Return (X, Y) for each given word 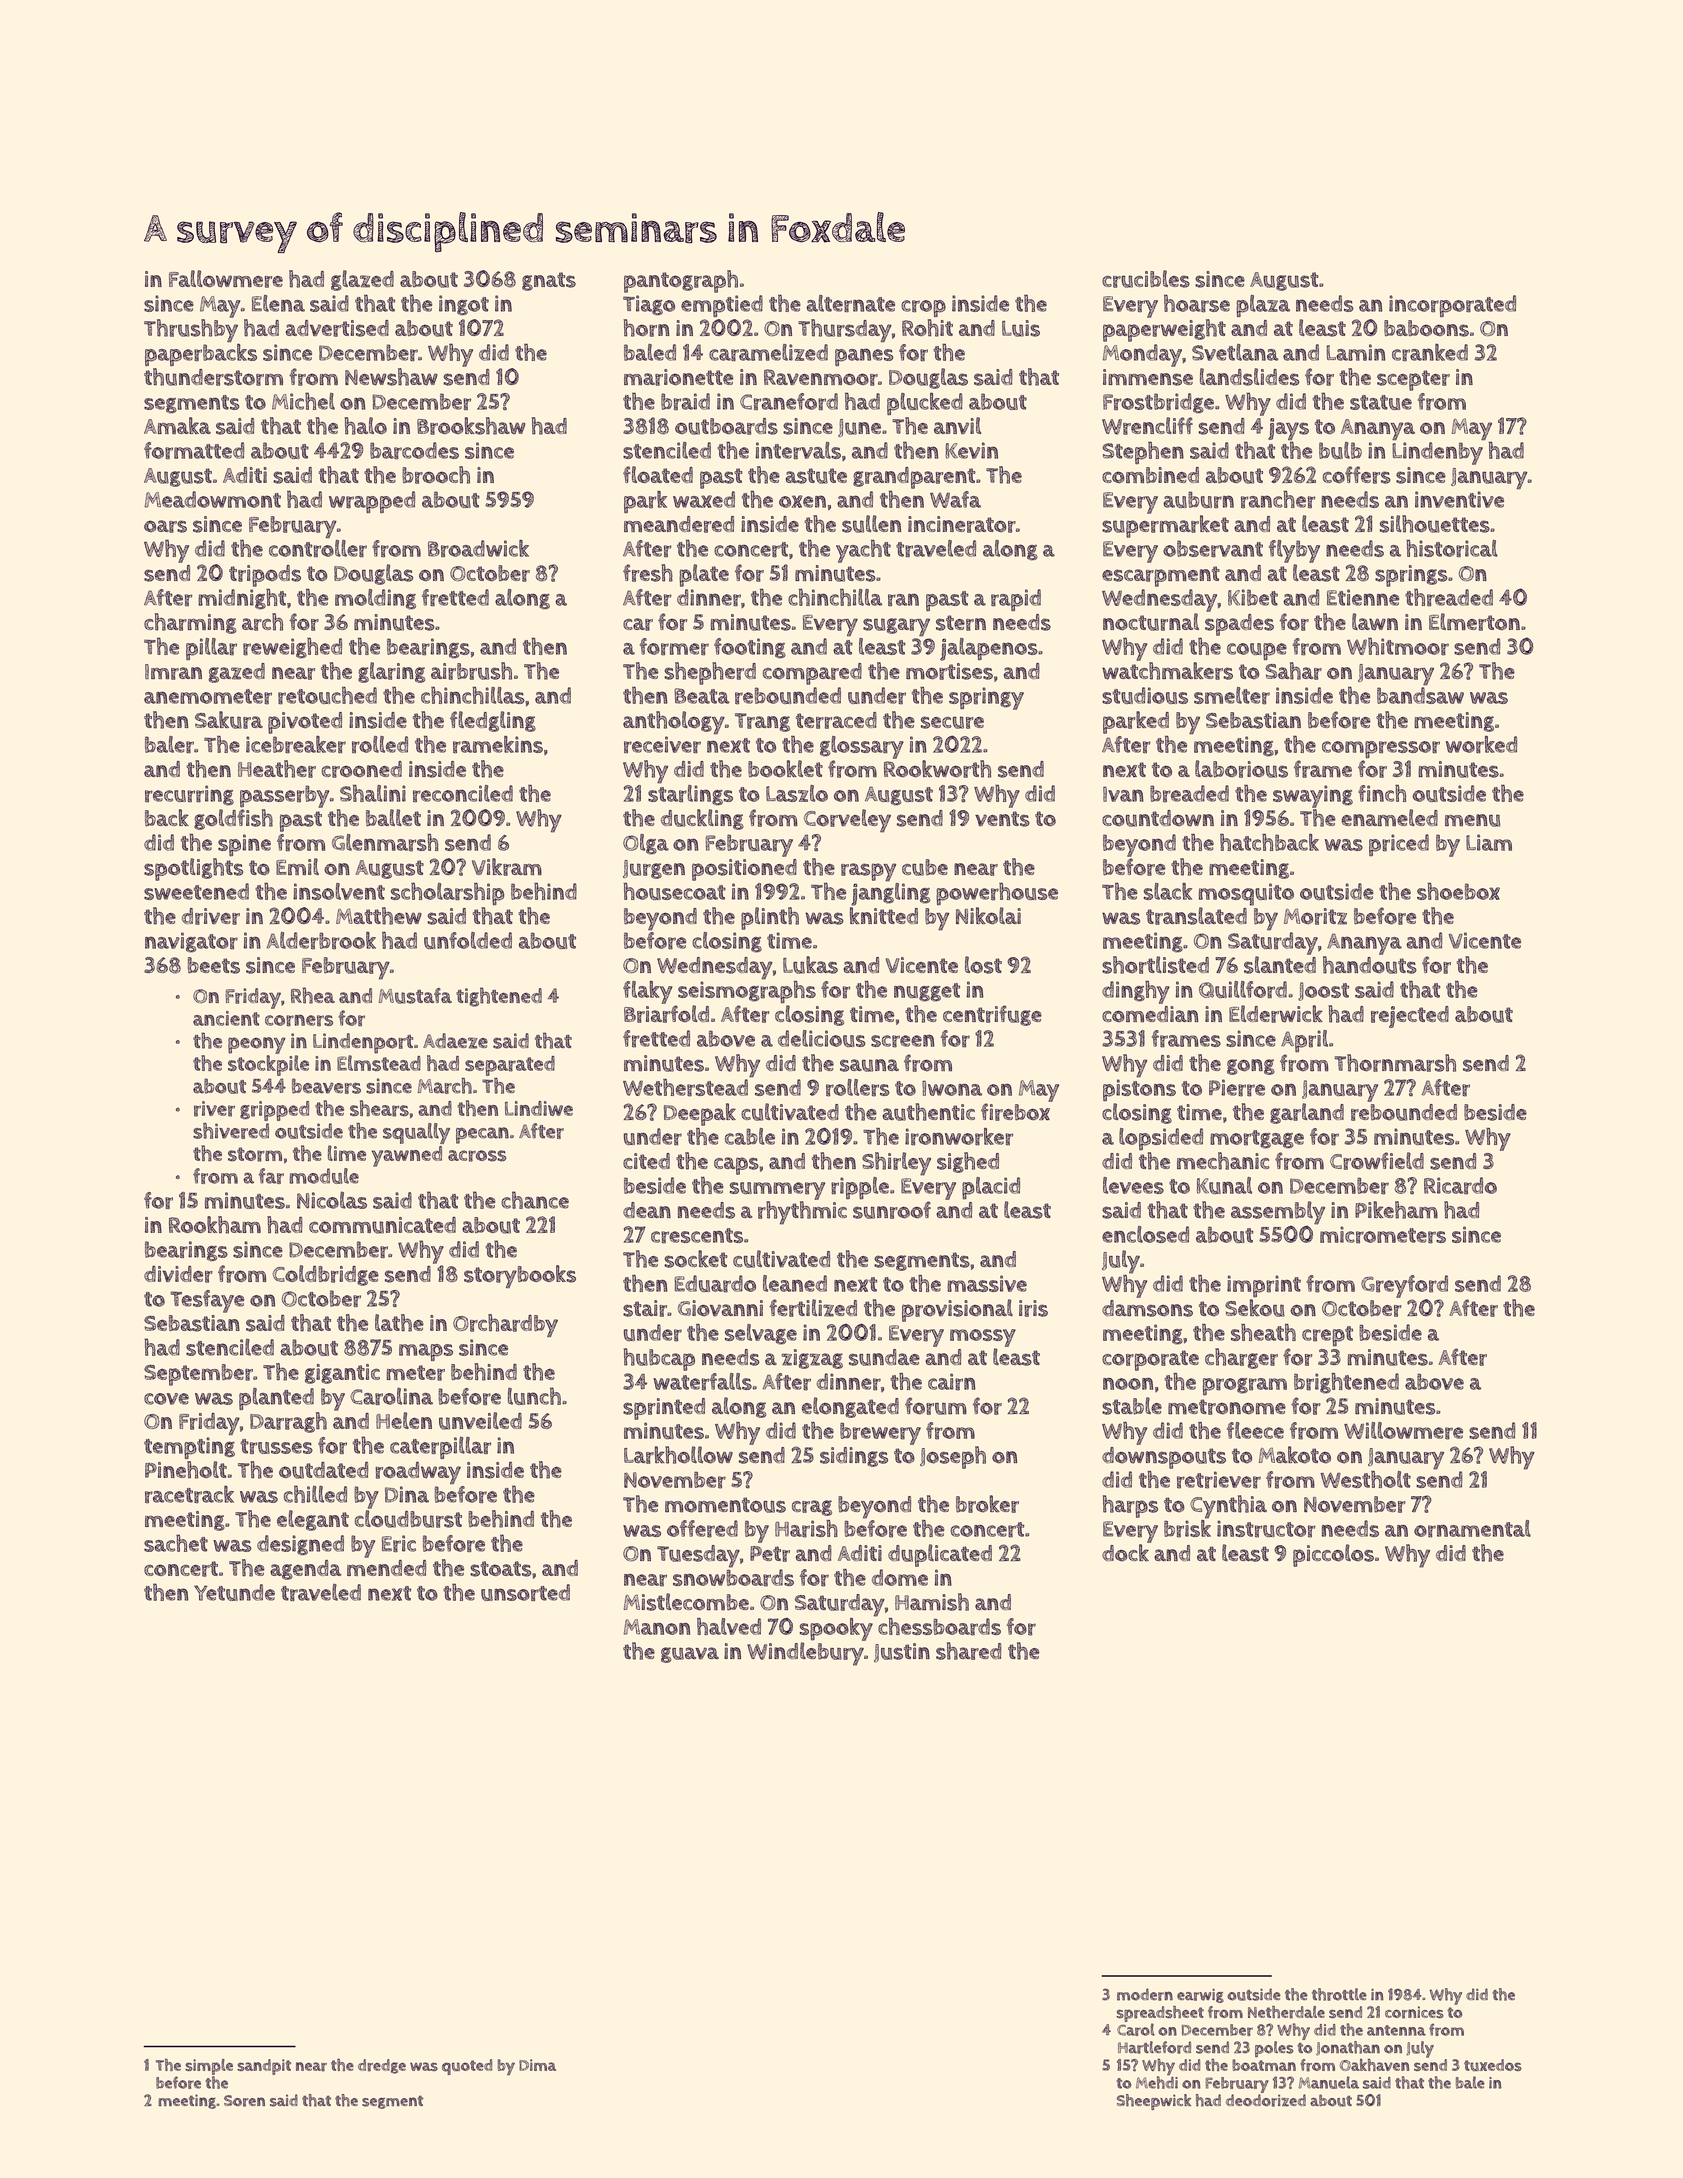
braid (685, 402)
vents (1002, 819)
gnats (549, 281)
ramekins (498, 745)
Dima (537, 2065)
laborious (1241, 769)
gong (1251, 1067)
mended (386, 1568)
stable (1132, 1406)
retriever (1219, 1480)
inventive (1459, 499)
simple (209, 2067)
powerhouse (997, 894)
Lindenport (363, 1043)
